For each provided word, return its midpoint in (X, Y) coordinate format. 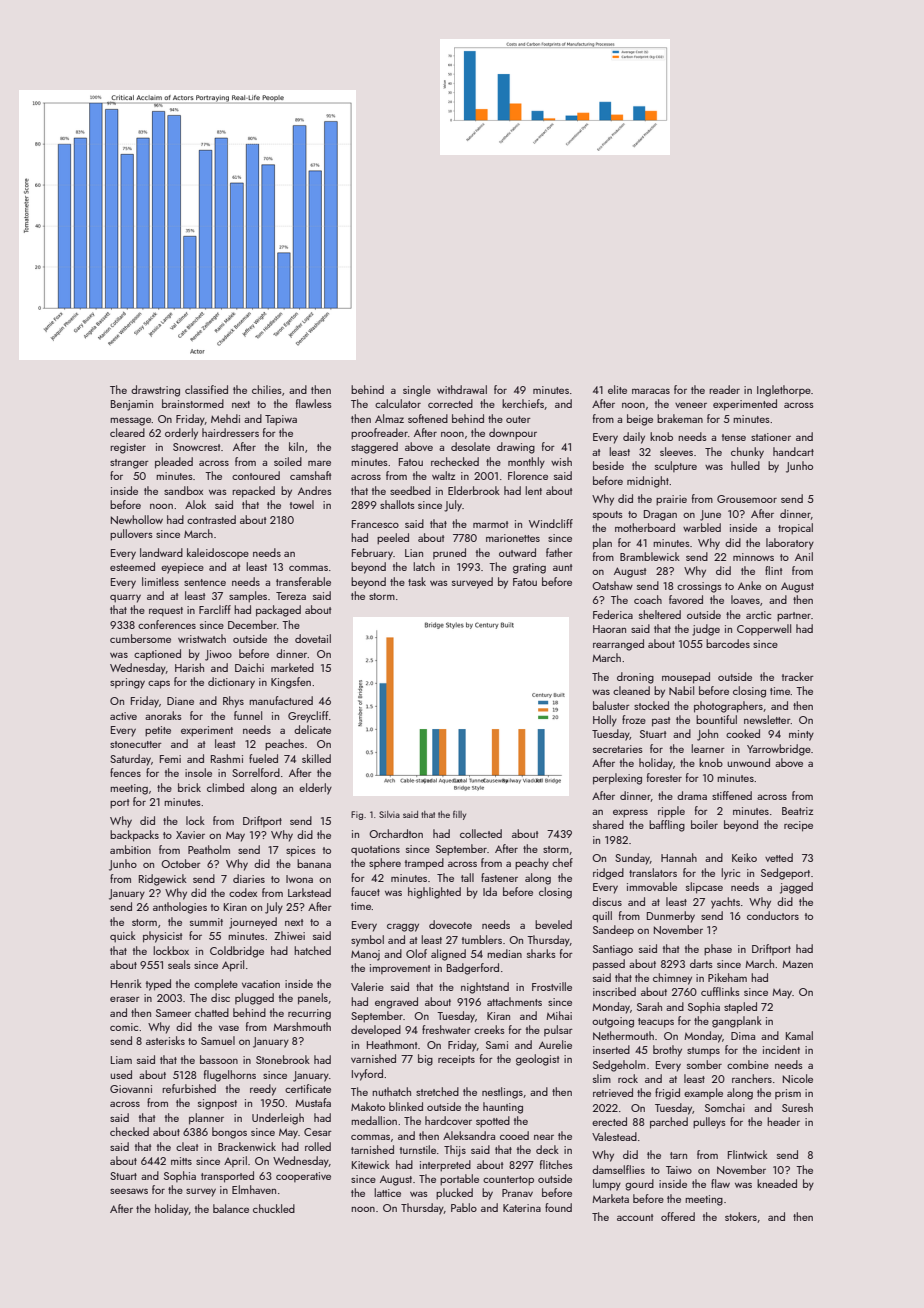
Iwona (299, 879)
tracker (798, 676)
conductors (773, 915)
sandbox (183, 490)
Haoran (609, 629)
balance (231, 1208)
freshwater (446, 1029)
